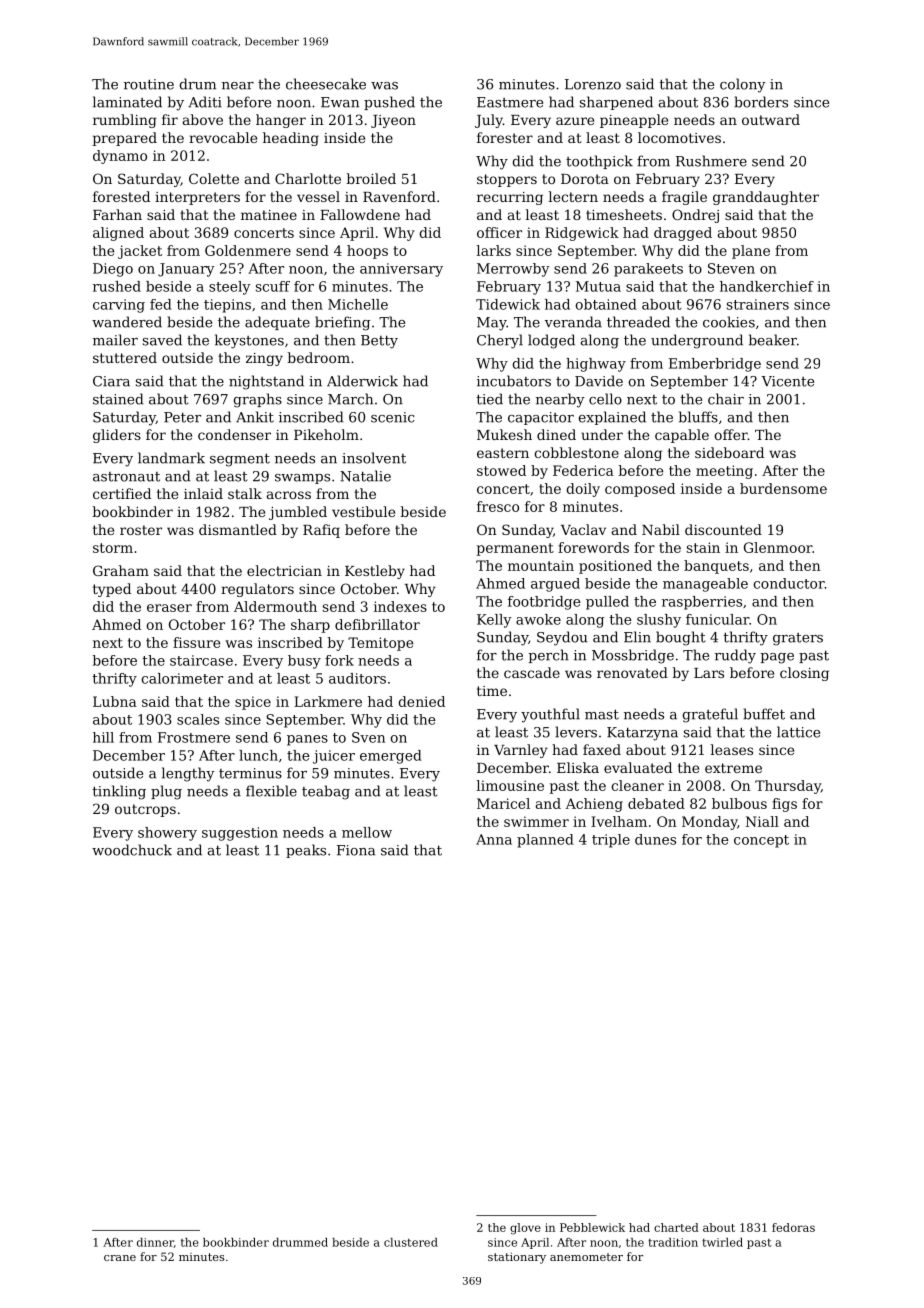 The width and height of the screenshot is (924, 1308). I want to click on twirled, so click(722, 1242).
